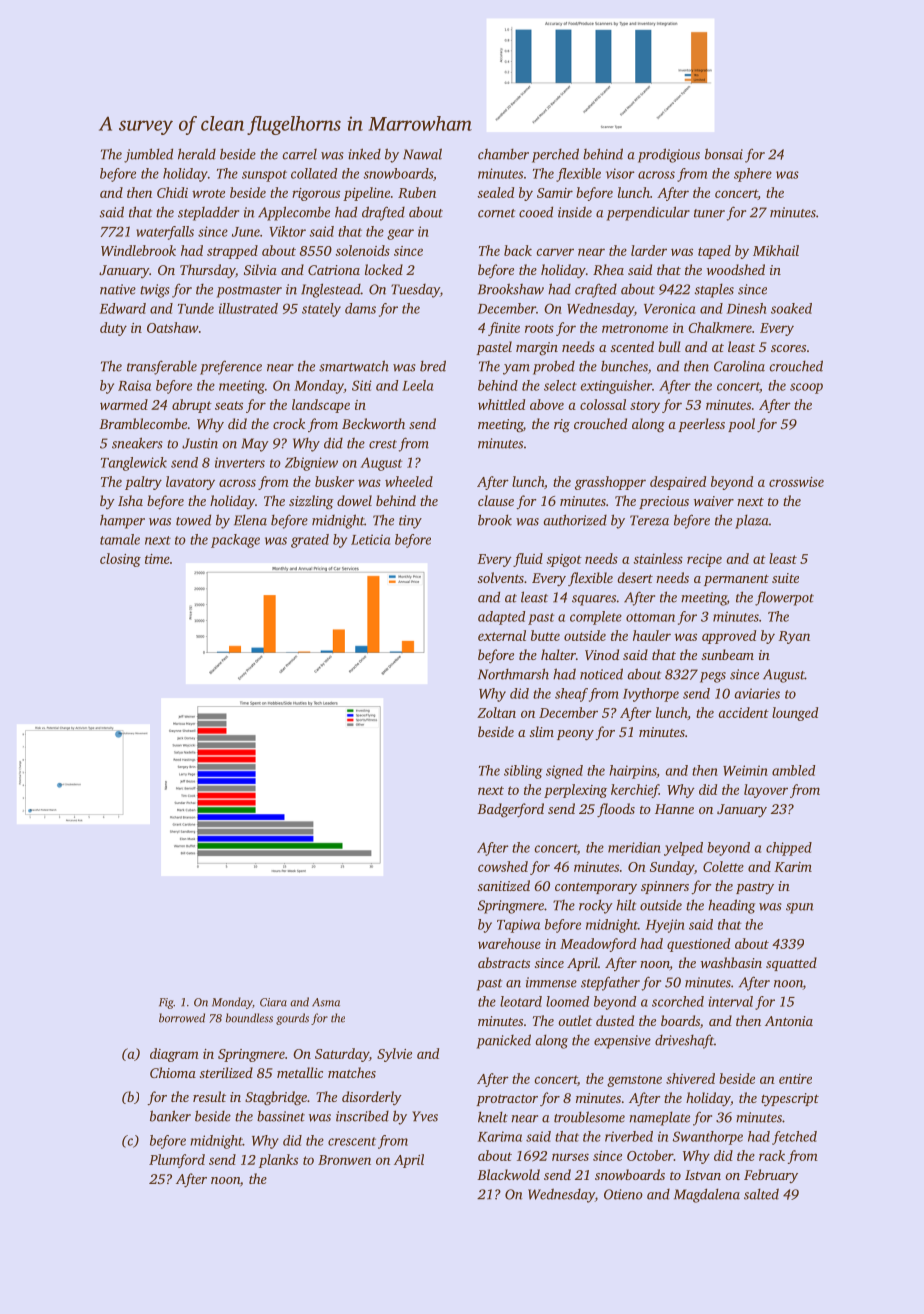 This screenshot has width=924, height=1314. I want to click on sphere, so click(753, 175).
